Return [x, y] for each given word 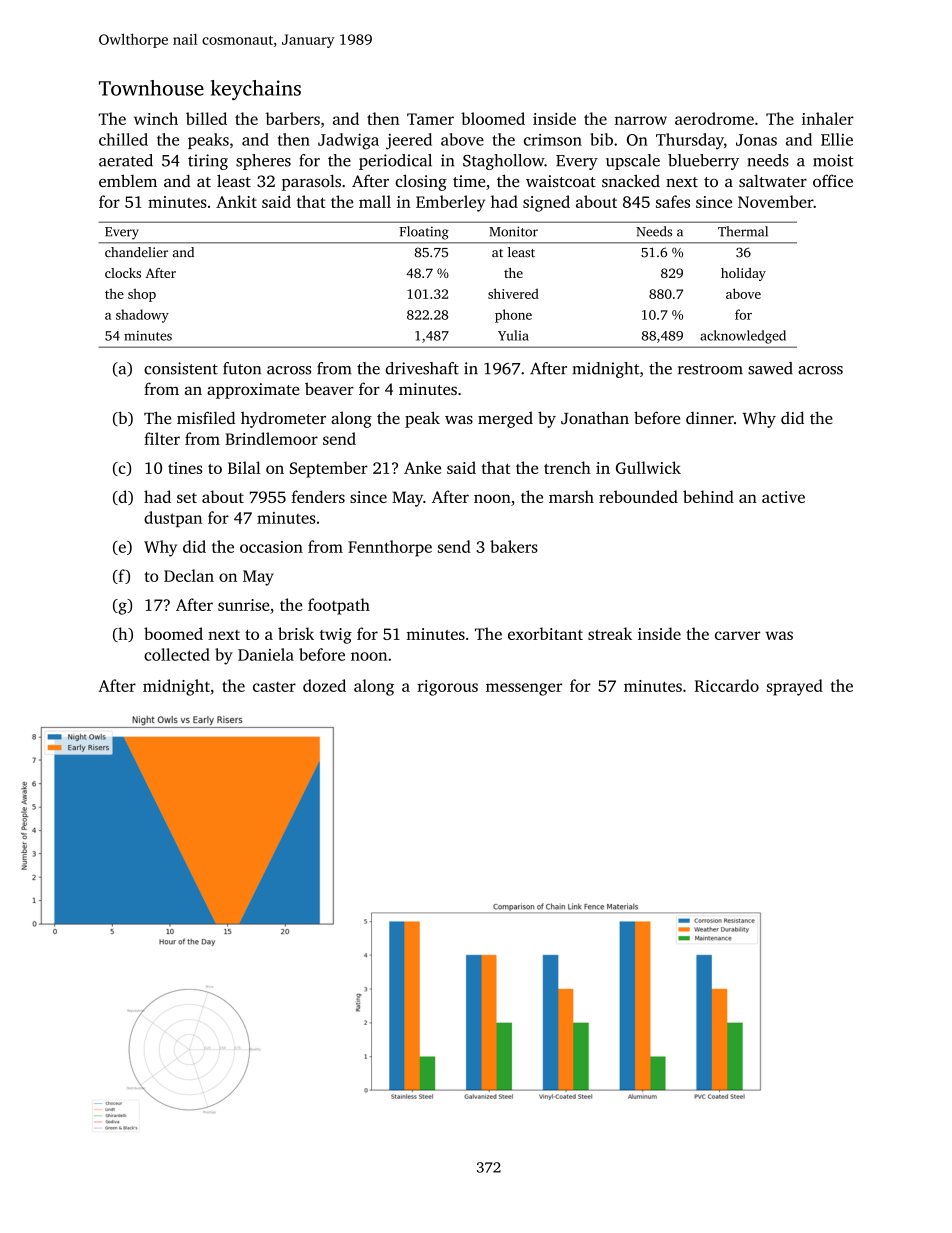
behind [708, 496]
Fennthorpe [390, 548]
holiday [743, 274]
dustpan [173, 519]
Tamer [430, 119]
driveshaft [422, 368]
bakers [514, 546]
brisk [296, 633]
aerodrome [714, 118]
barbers [293, 118]
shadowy [142, 316]
